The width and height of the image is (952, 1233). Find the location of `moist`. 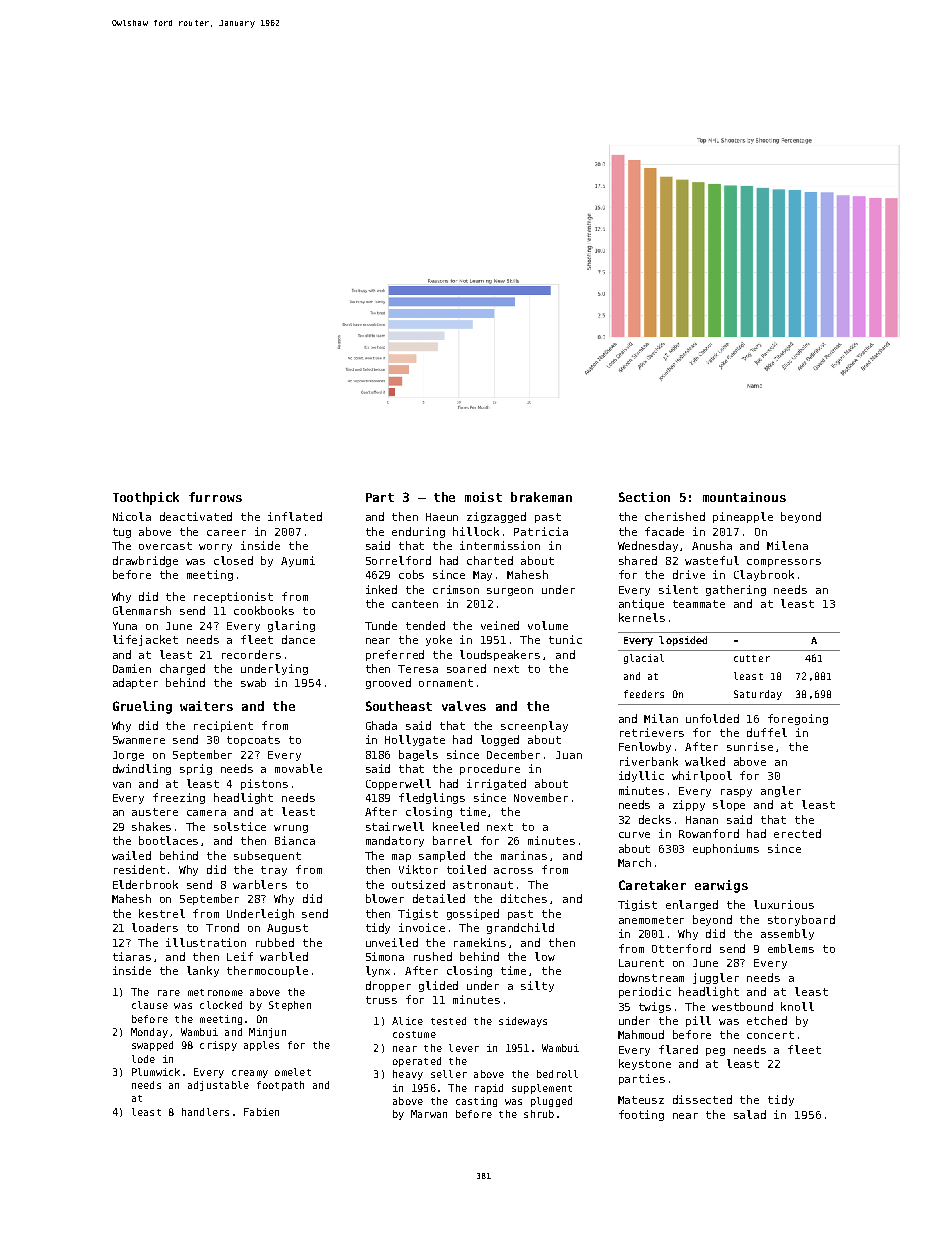

moist is located at coordinates (483, 497).
